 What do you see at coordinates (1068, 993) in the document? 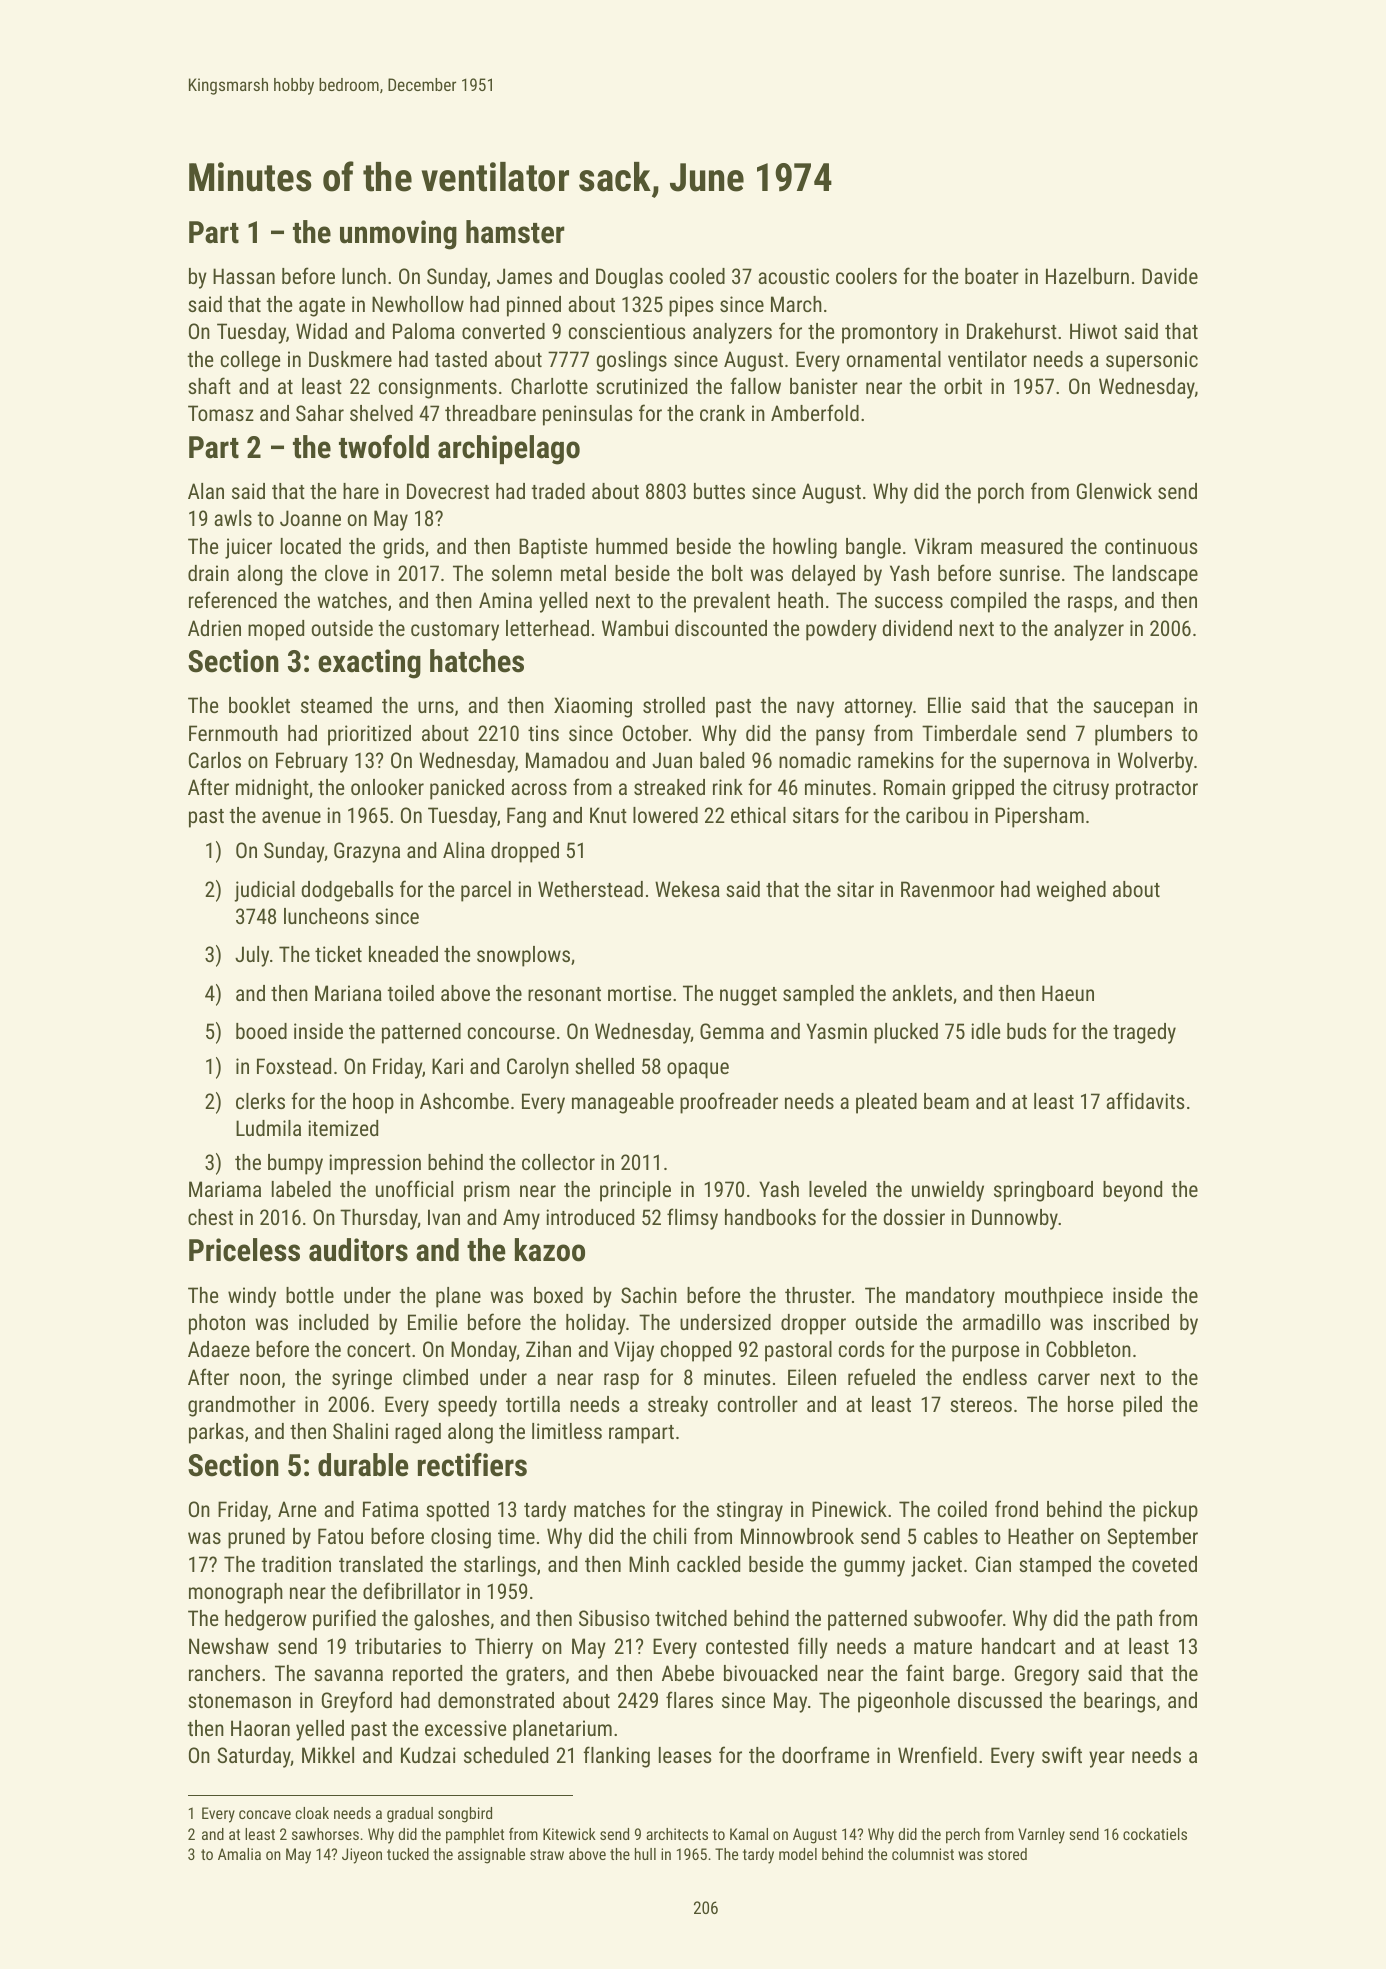
I see `Haeun` at bounding box center [1068, 993].
